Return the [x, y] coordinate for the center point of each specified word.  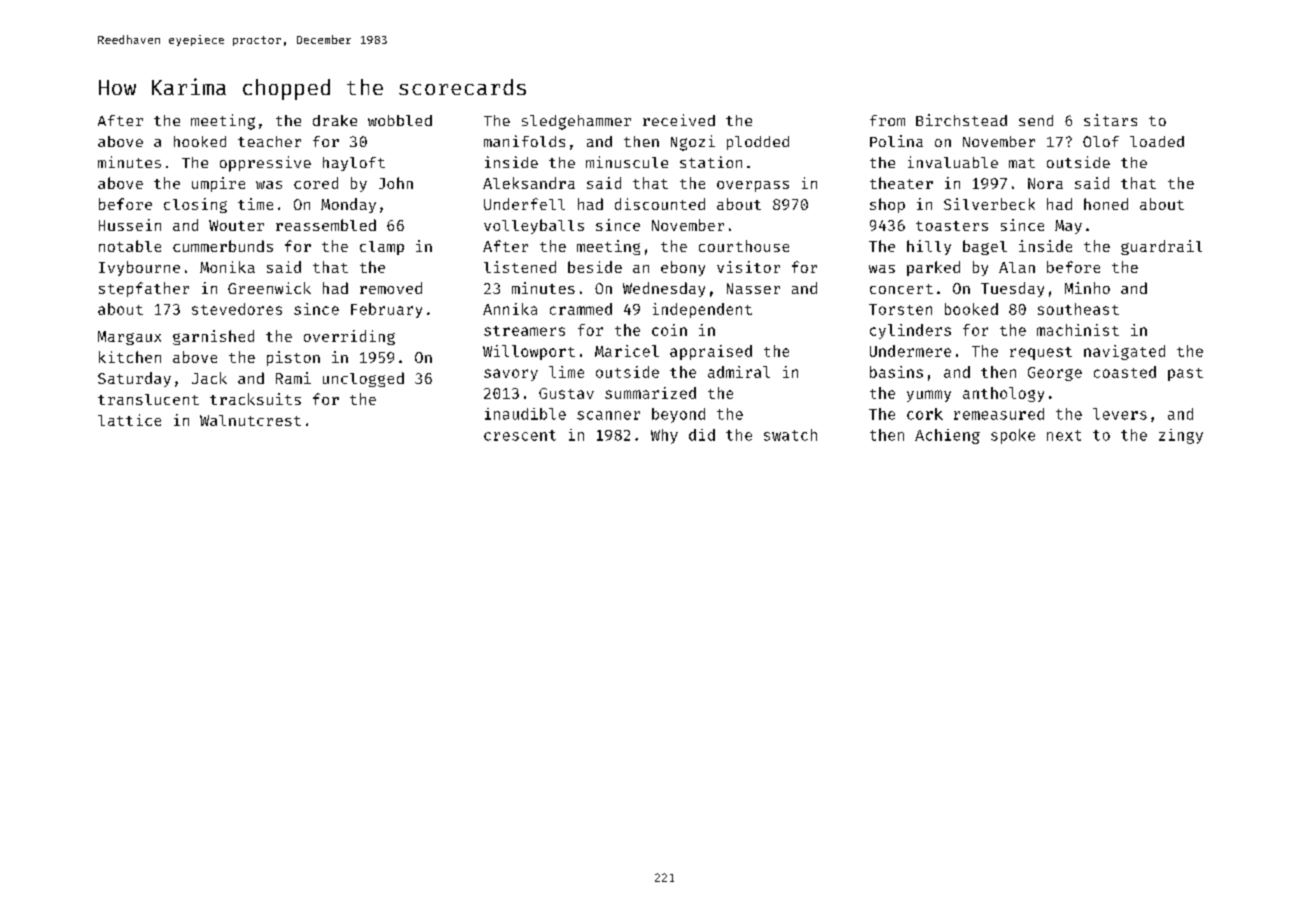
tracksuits [255, 399]
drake [335, 120]
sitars [1110, 120]
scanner [608, 415]
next [1064, 435]
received [679, 120]
